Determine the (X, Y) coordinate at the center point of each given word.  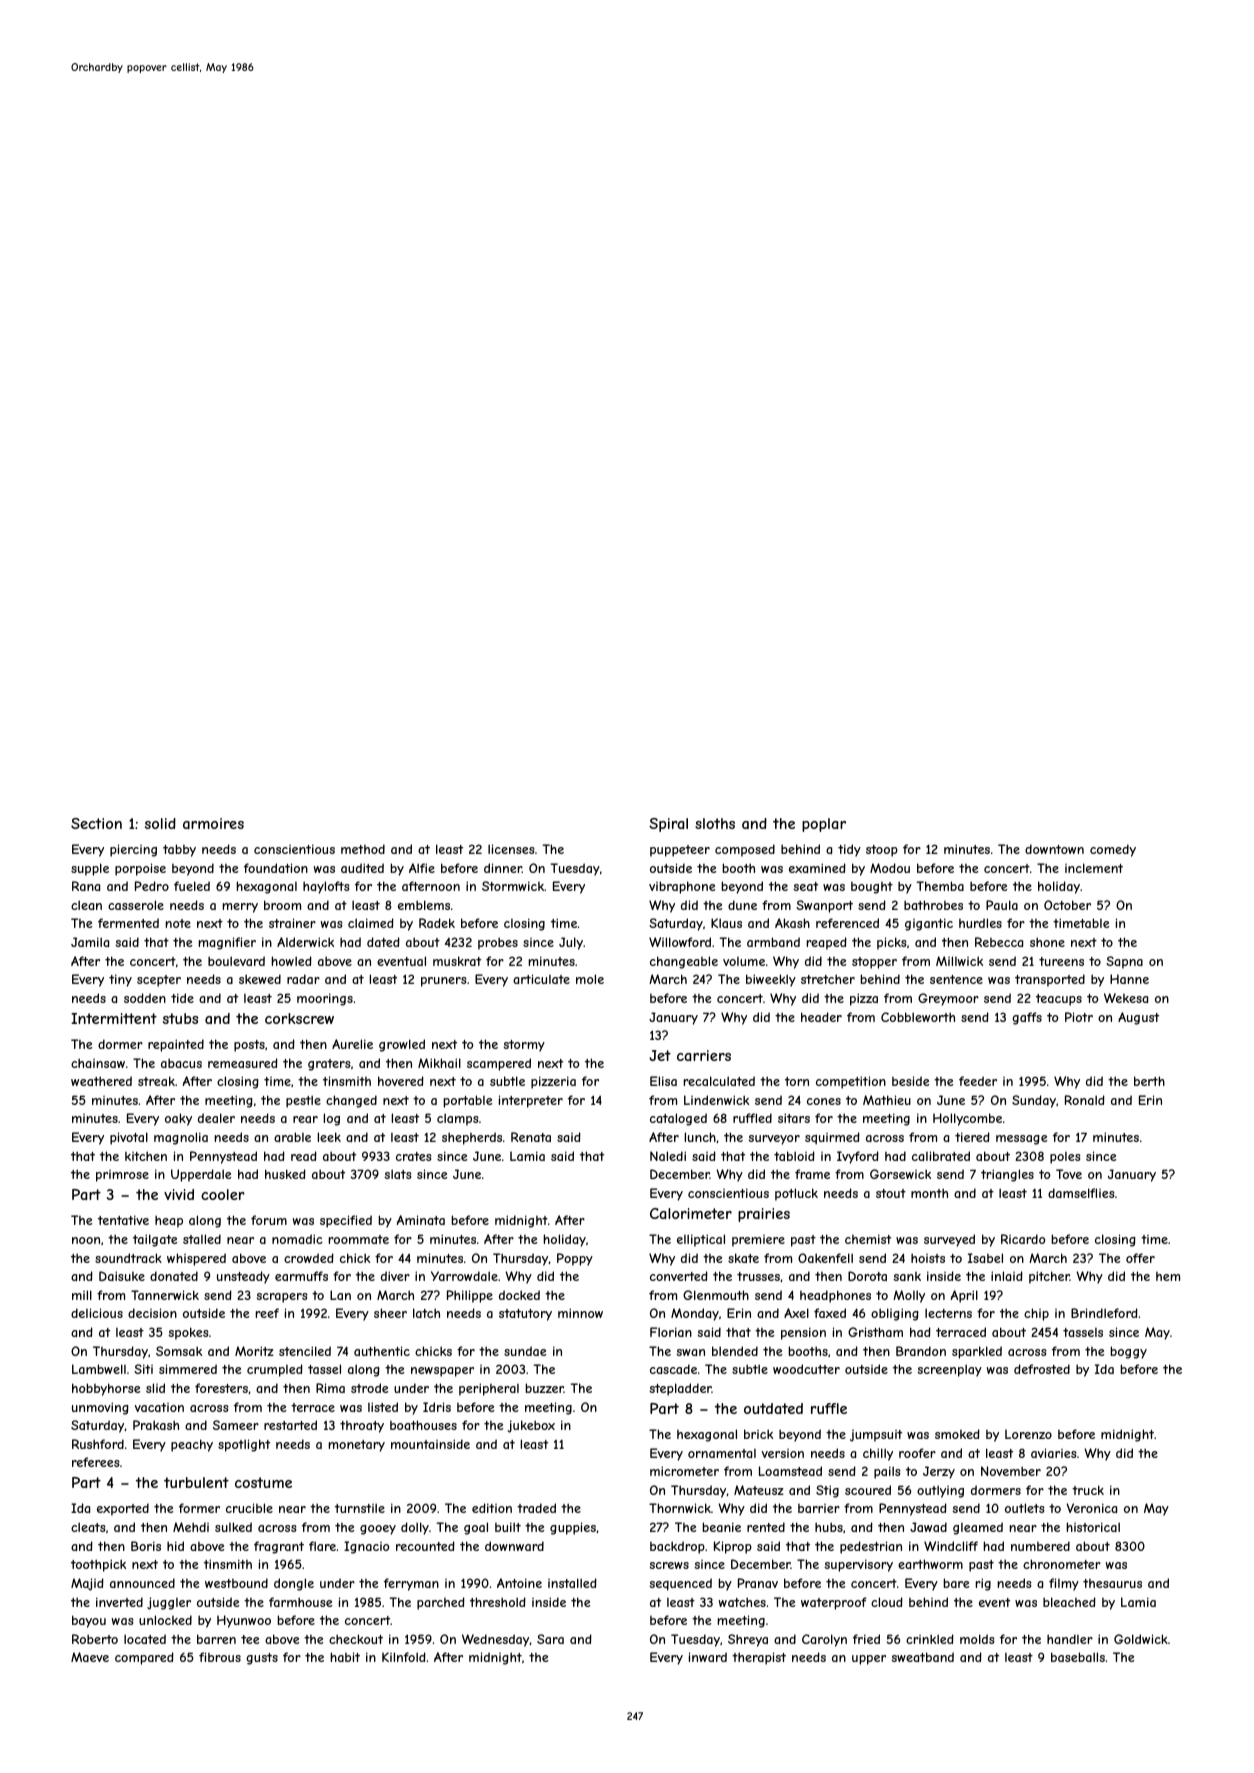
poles (1065, 1158)
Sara (550, 1639)
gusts (262, 1659)
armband (773, 942)
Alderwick (305, 942)
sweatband (923, 1657)
